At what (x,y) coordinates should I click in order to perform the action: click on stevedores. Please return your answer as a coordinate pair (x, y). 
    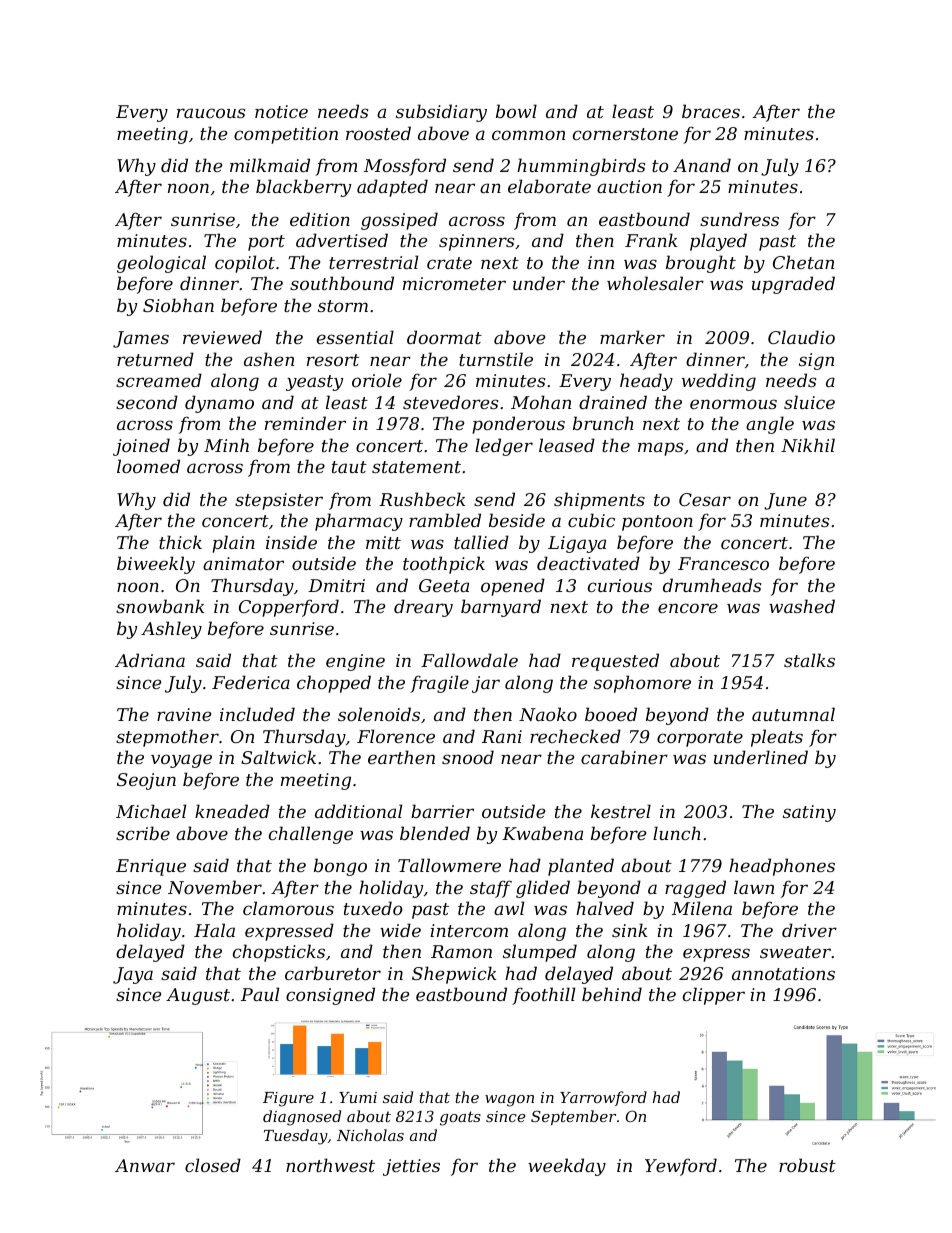
    Looking at the image, I should click on (450, 402).
